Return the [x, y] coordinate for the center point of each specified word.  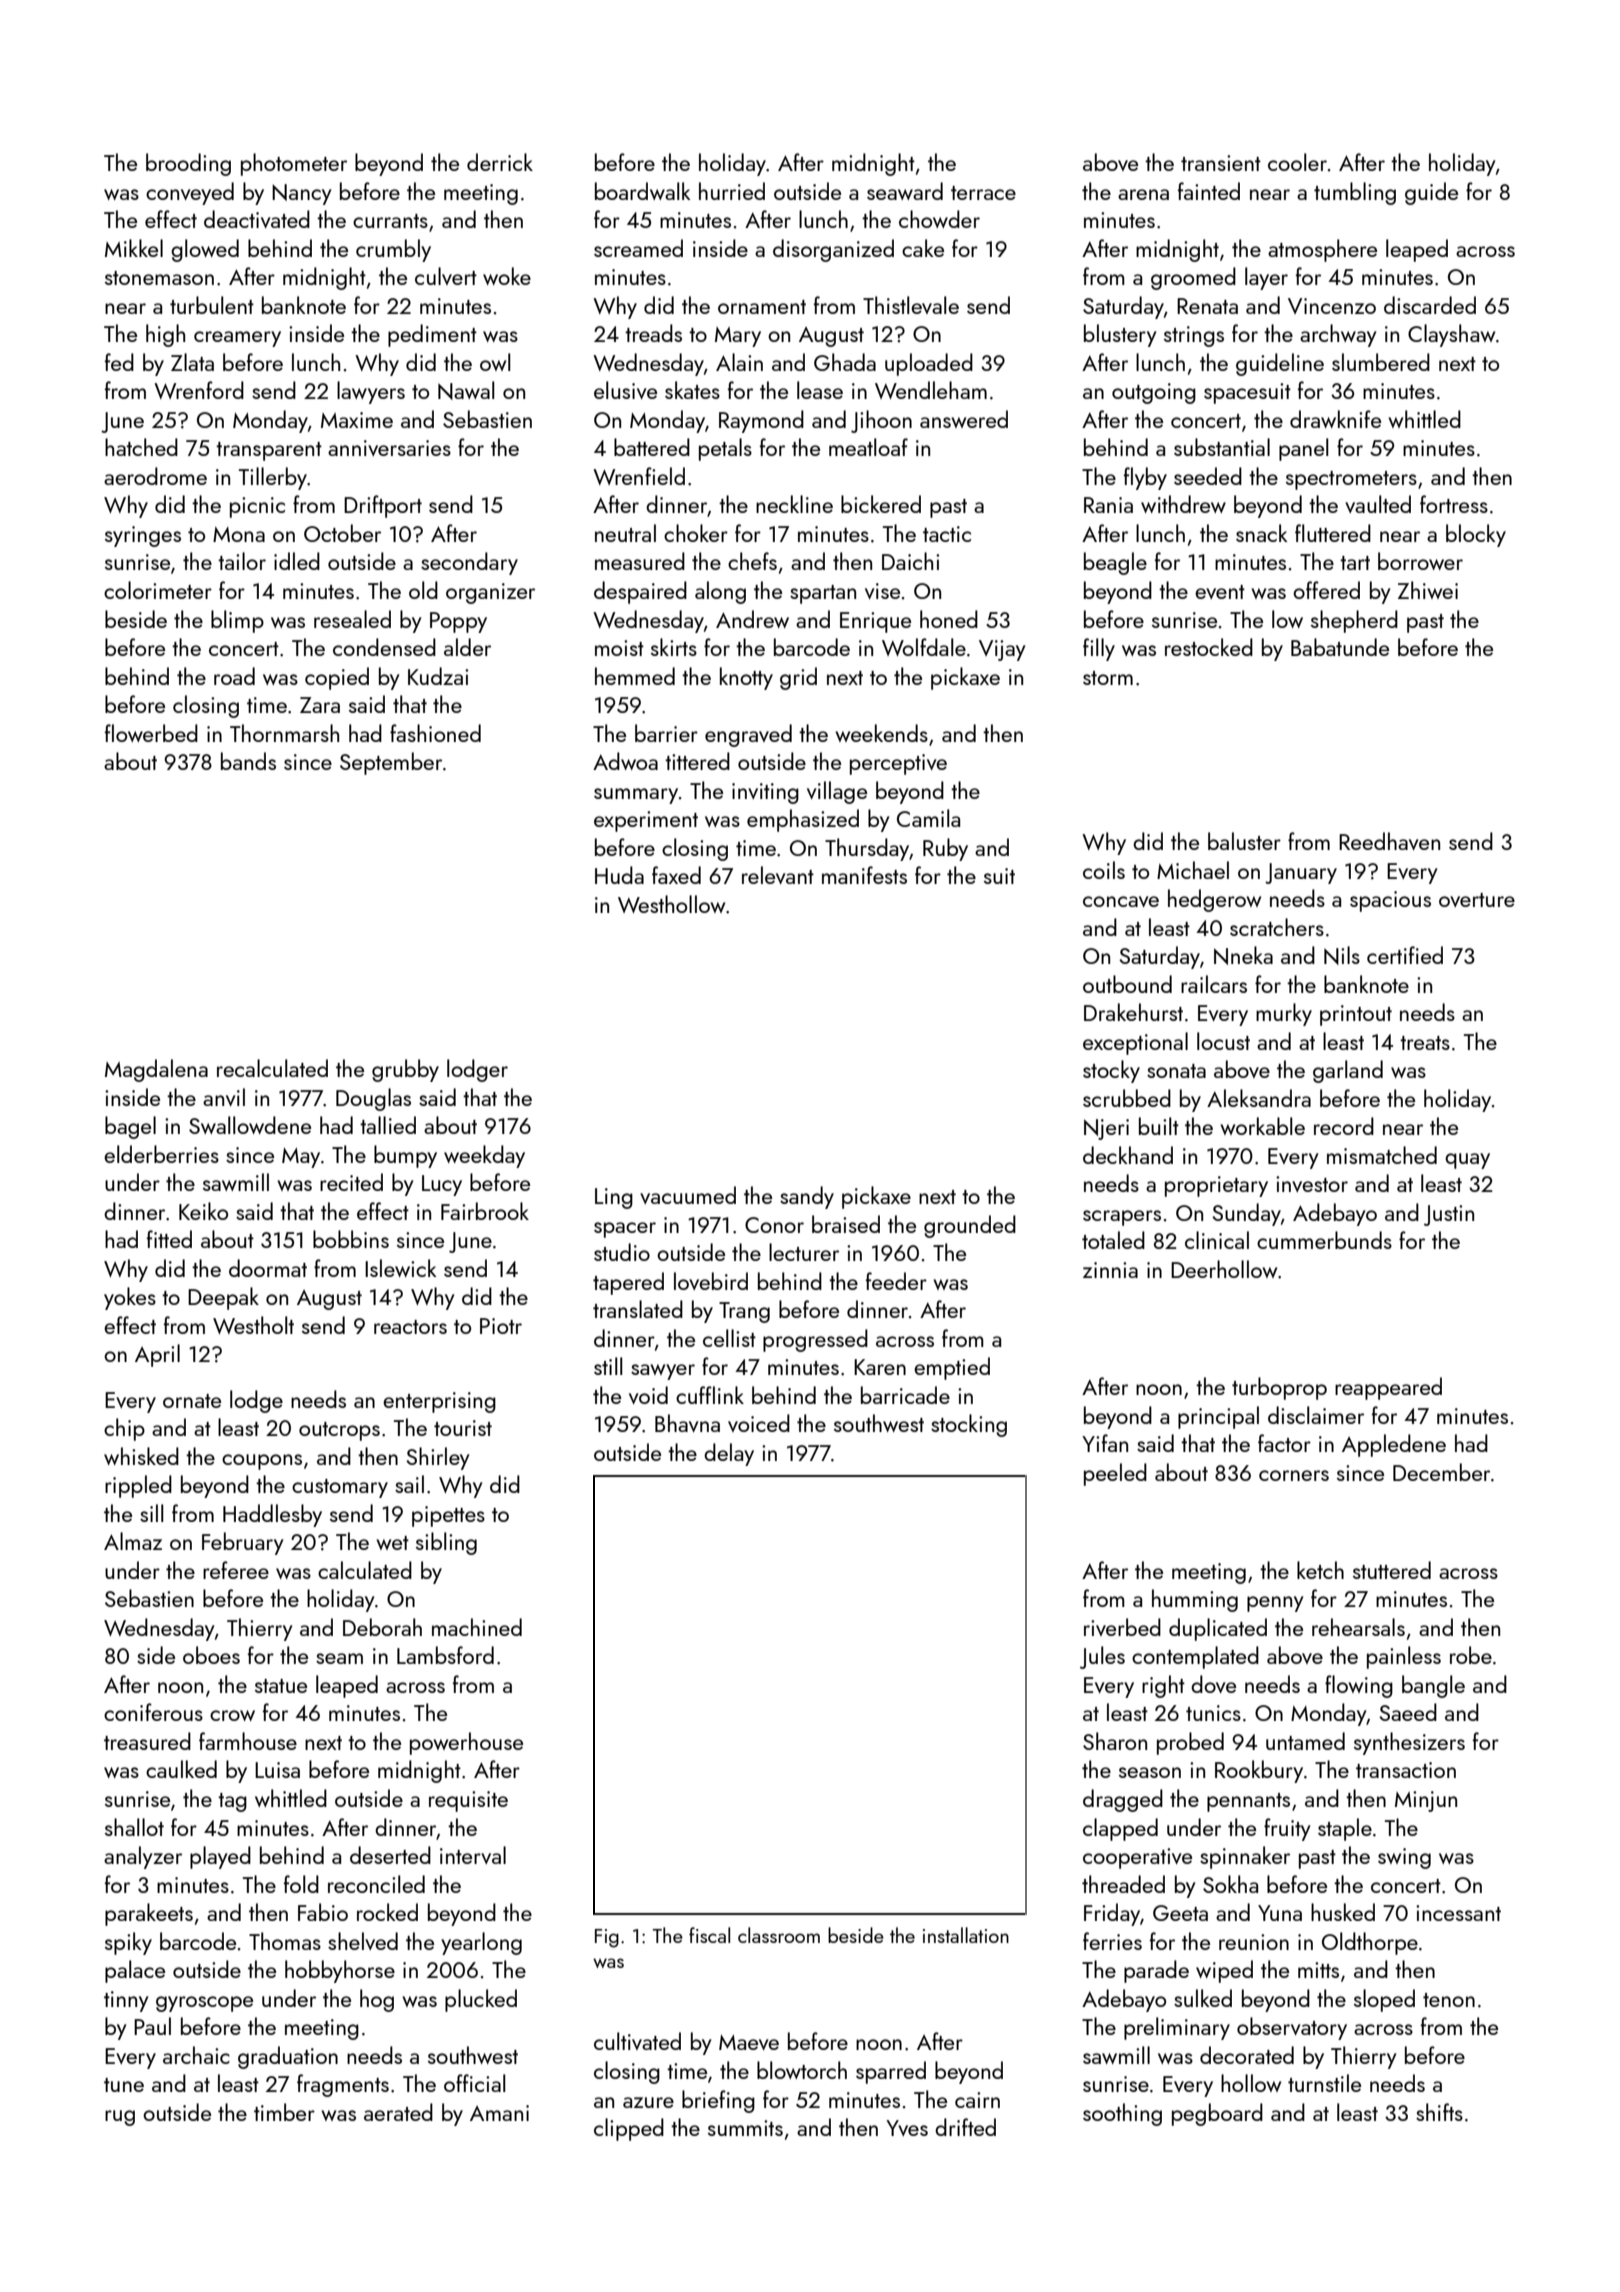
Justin [1449, 1215]
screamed [638, 248]
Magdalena [156, 1070]
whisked [141, 1456]
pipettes [448, 1516]
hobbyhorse [340, 1971]
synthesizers [1409, 1743]
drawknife [1335, 419]
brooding [188, 164]
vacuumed [688, 1195]
